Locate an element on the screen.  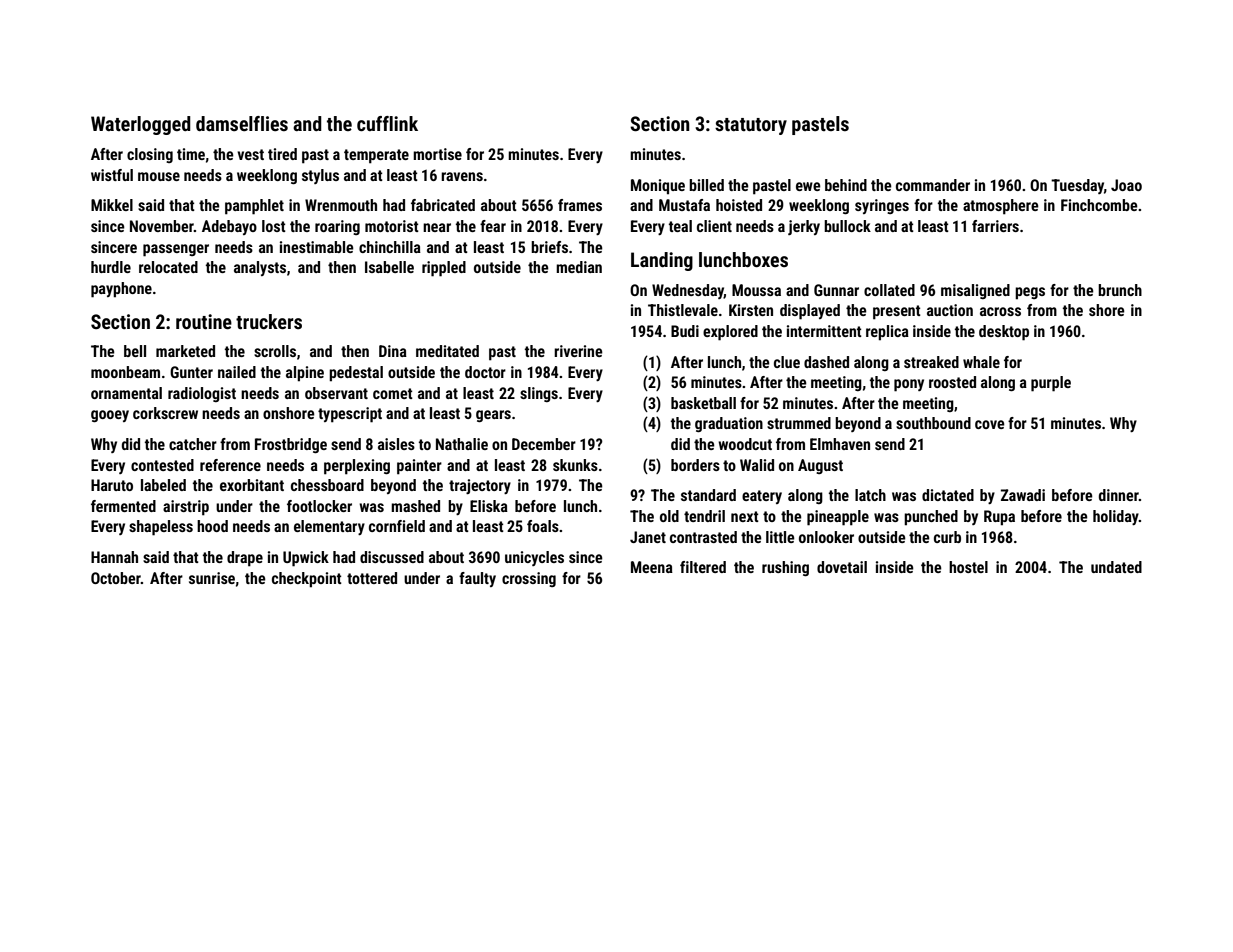
typescript is located at coordinates (350, 415).
